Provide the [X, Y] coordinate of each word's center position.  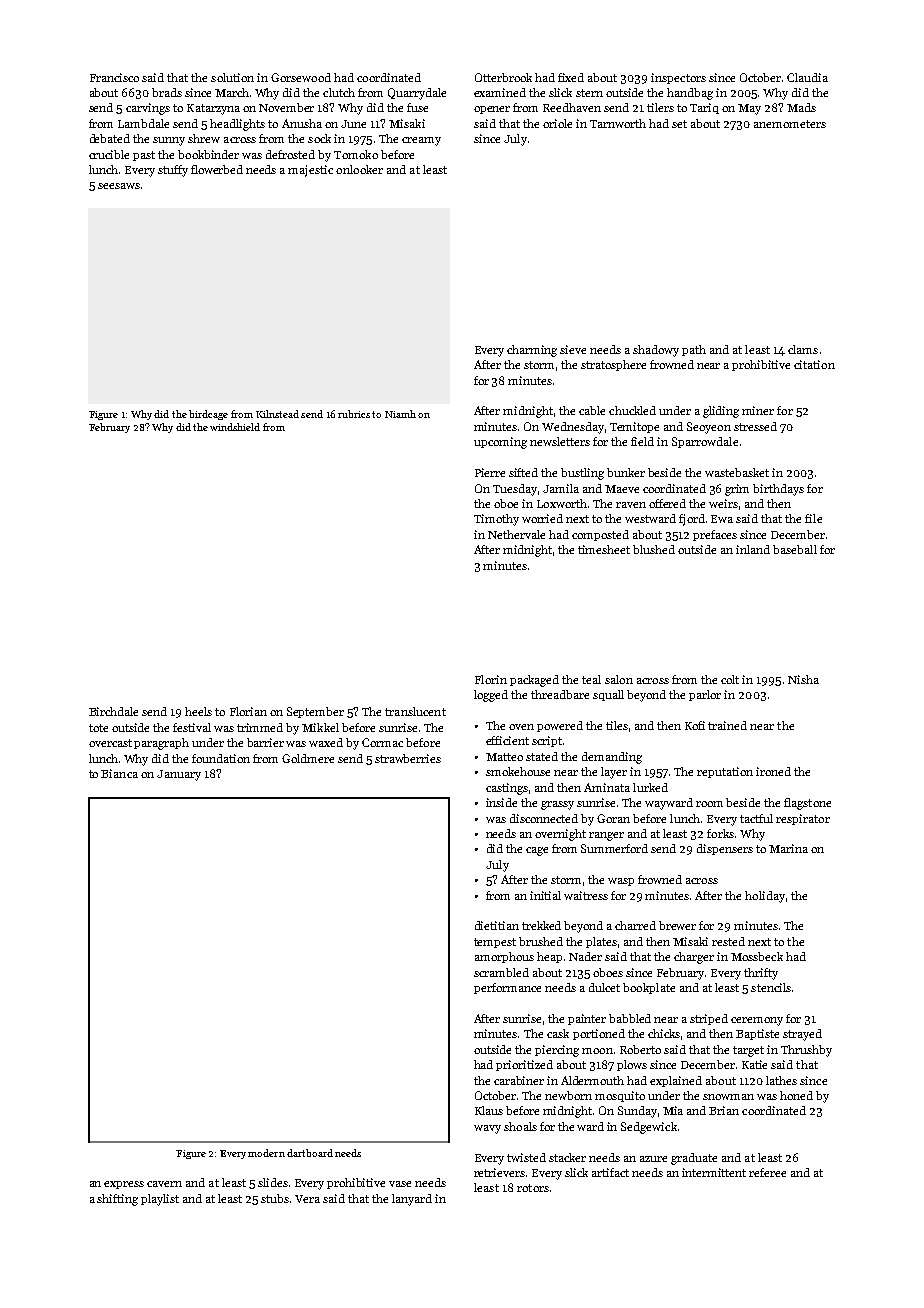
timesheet [604, 549]
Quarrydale [417, 94]
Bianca [119, 773]
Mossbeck [757, 956]
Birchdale [113, 711]
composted [600, 535]
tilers [660, 107]
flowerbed [217, 169]
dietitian [497, 925]
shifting [117, 1200]
